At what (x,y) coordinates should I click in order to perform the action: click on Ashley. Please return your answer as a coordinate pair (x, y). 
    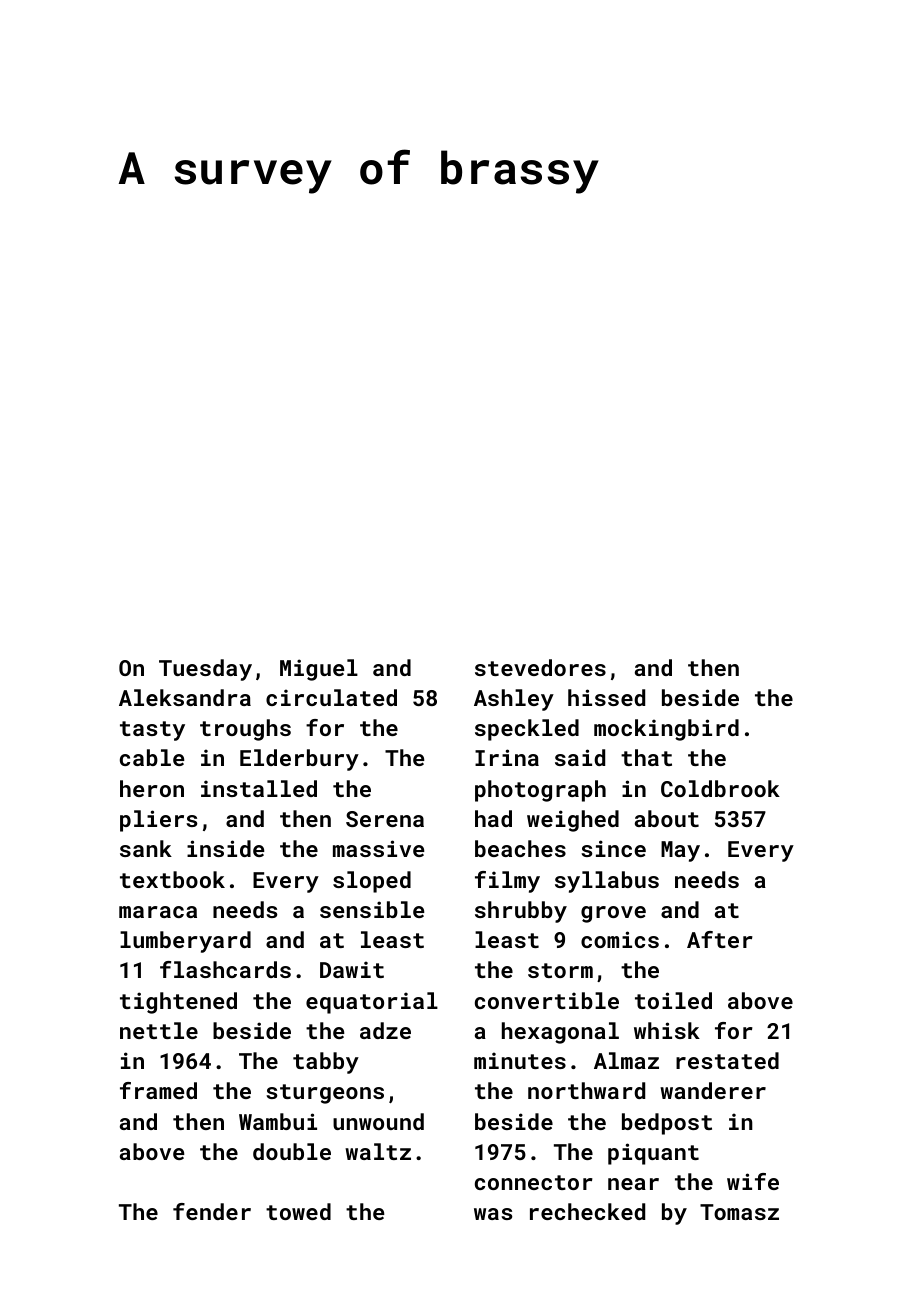
    Looking at the image, I should click on (514, 700).
